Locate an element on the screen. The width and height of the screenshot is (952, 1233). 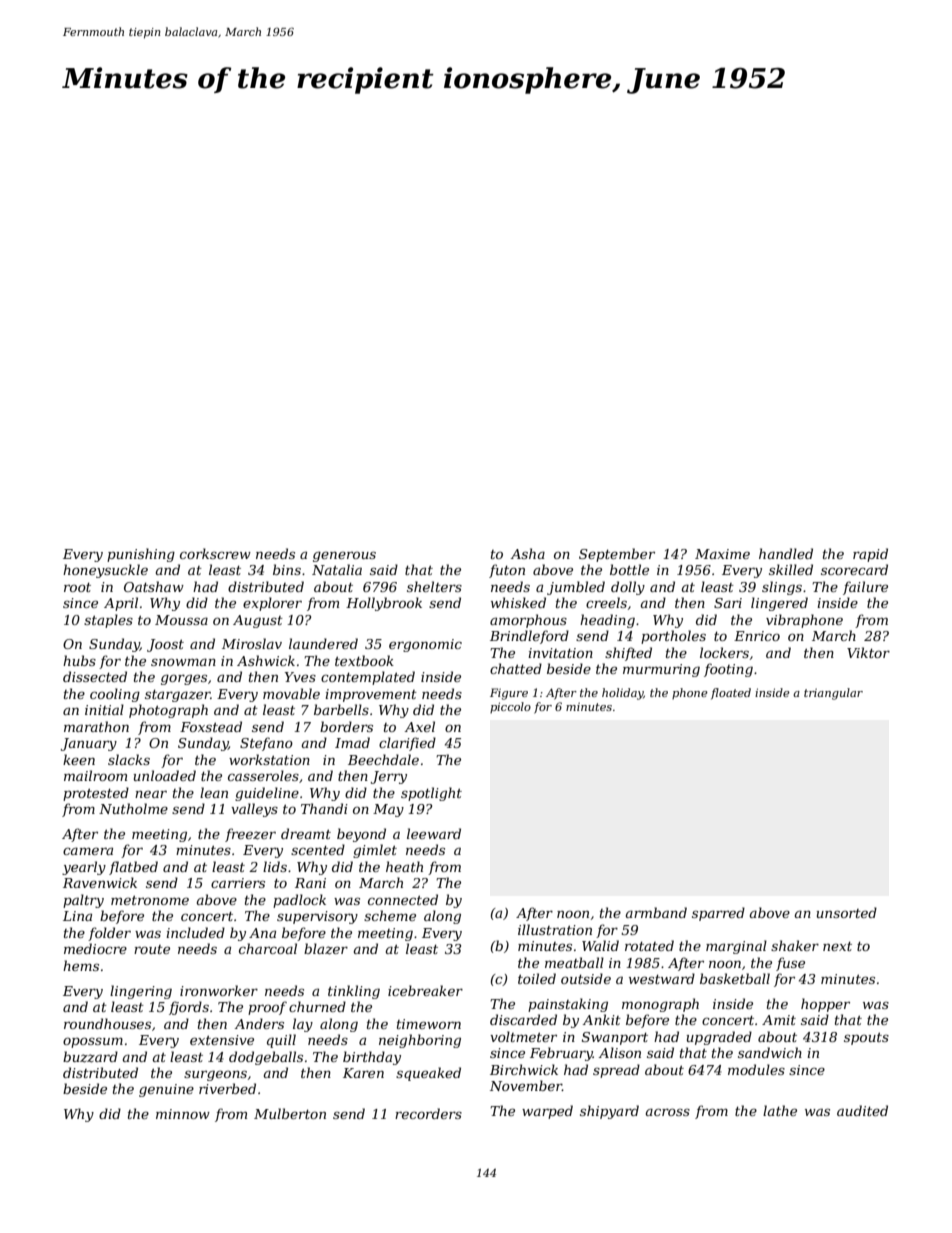
marginal is located at coordinates (736, 947).
